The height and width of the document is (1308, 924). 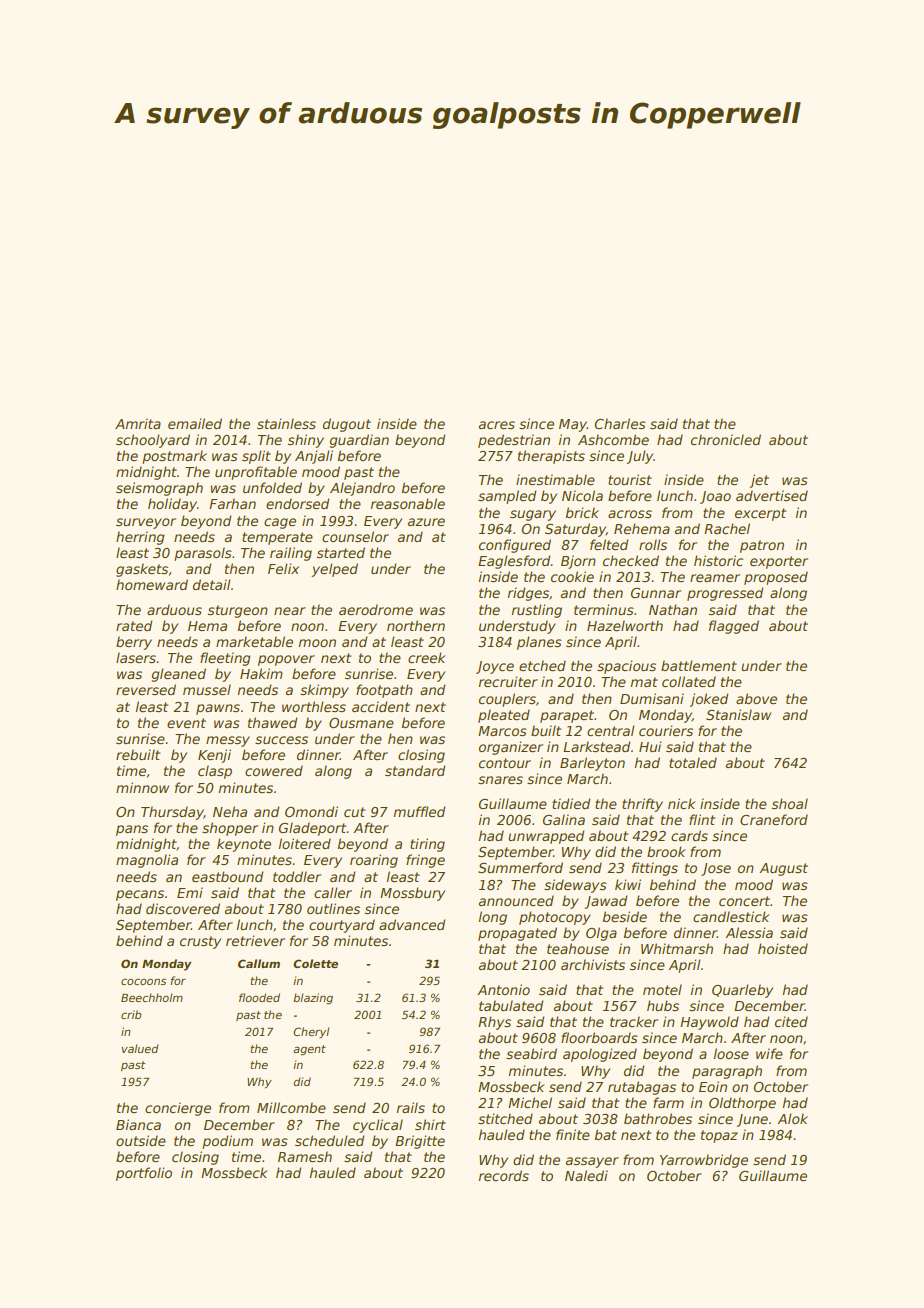 I want to click on August, so click(x=783, y=869).
